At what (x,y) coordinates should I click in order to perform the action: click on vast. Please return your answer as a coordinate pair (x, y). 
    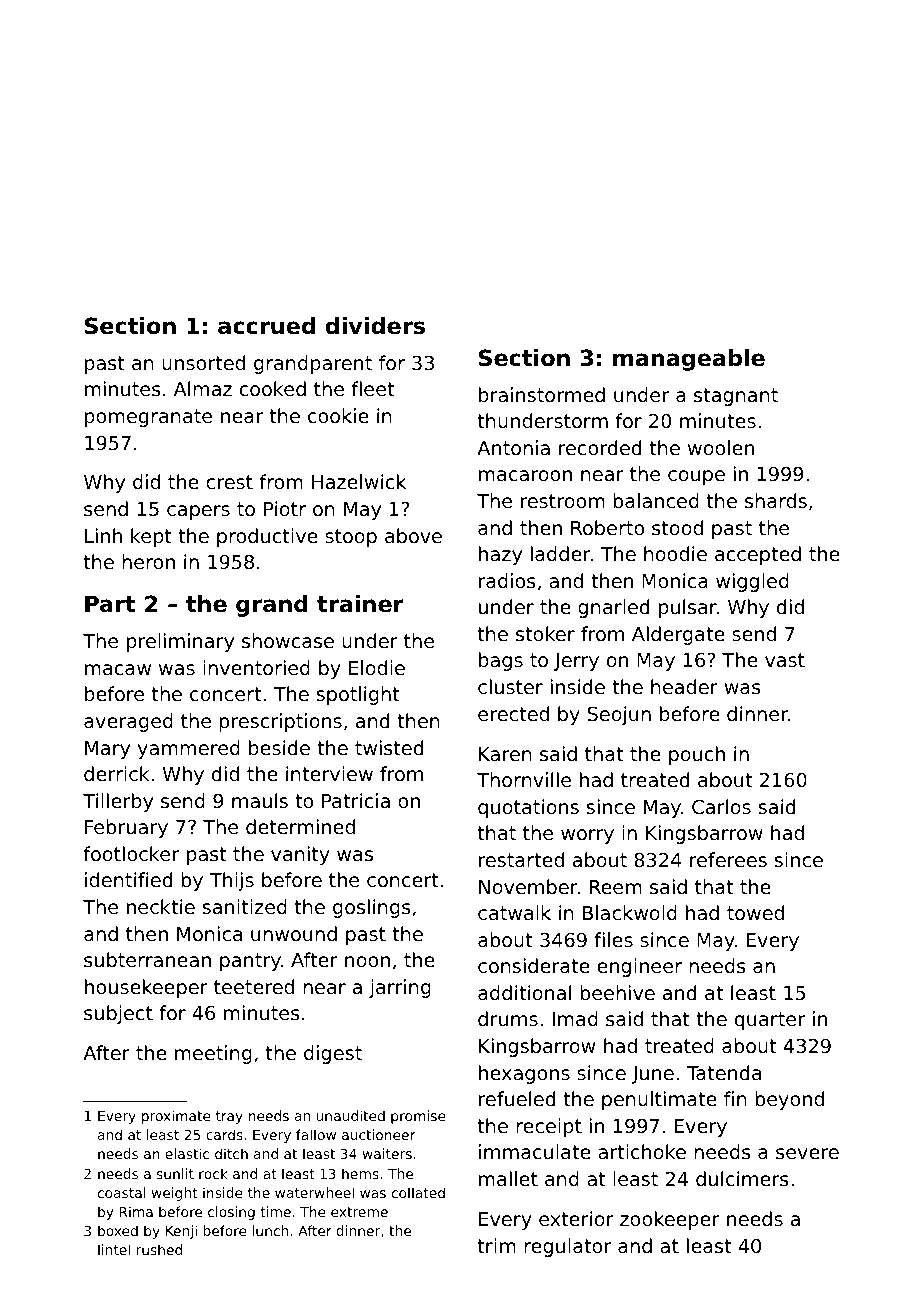
    Looking at the image, I should click on (785, 660).
